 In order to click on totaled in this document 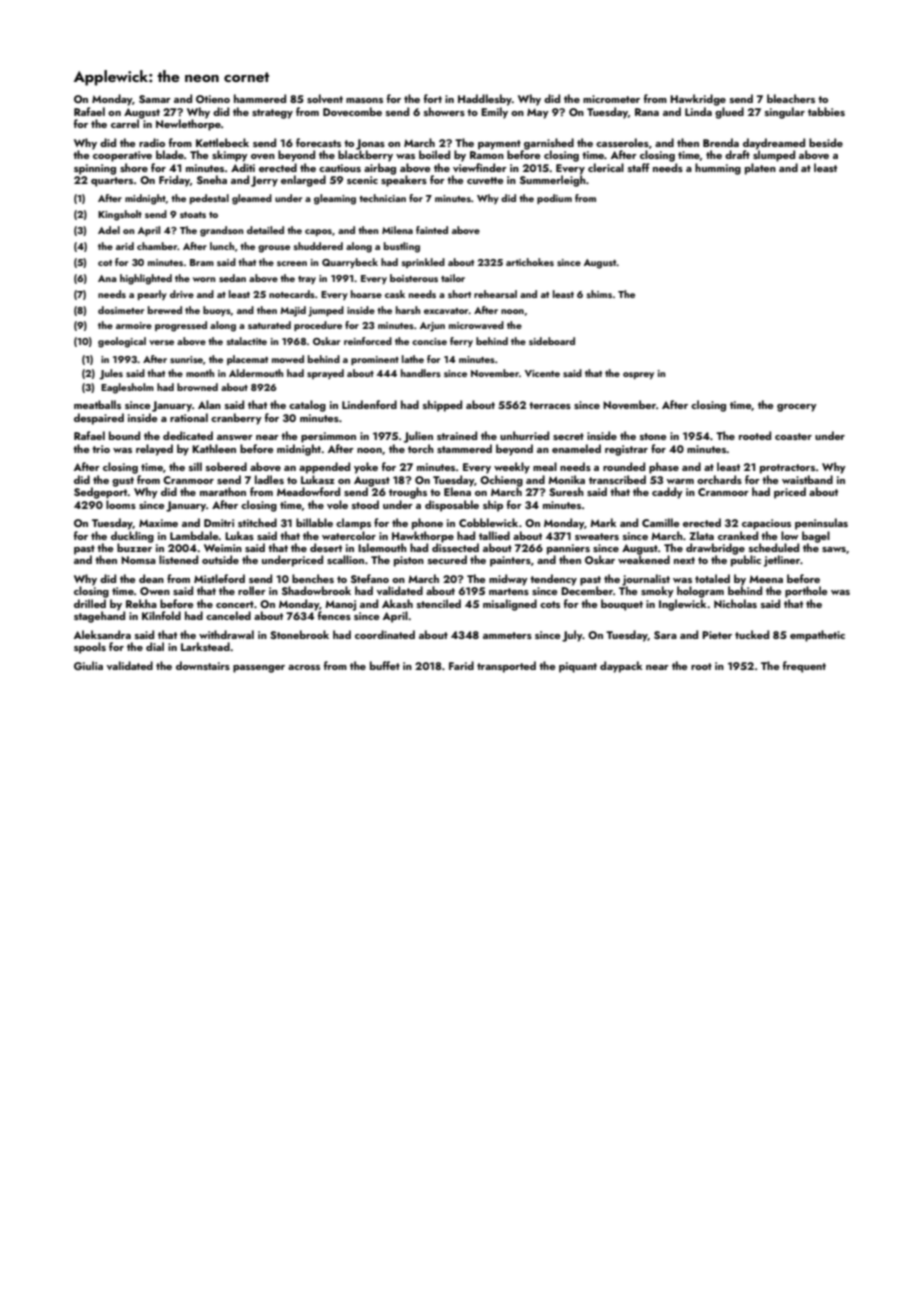, I will do `click(712, 578)`.
